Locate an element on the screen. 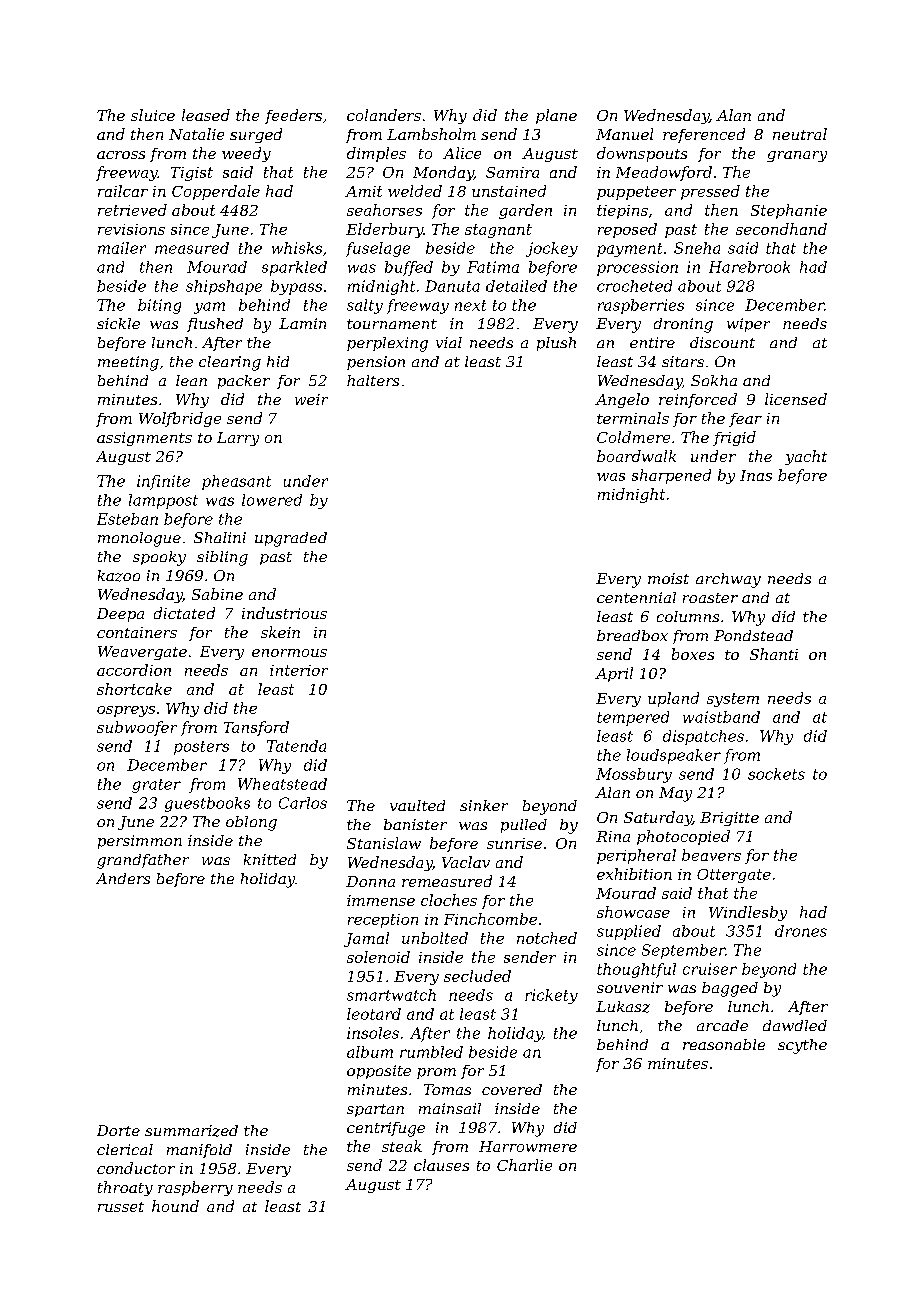  weedy is located at coordinates (246, 154).
